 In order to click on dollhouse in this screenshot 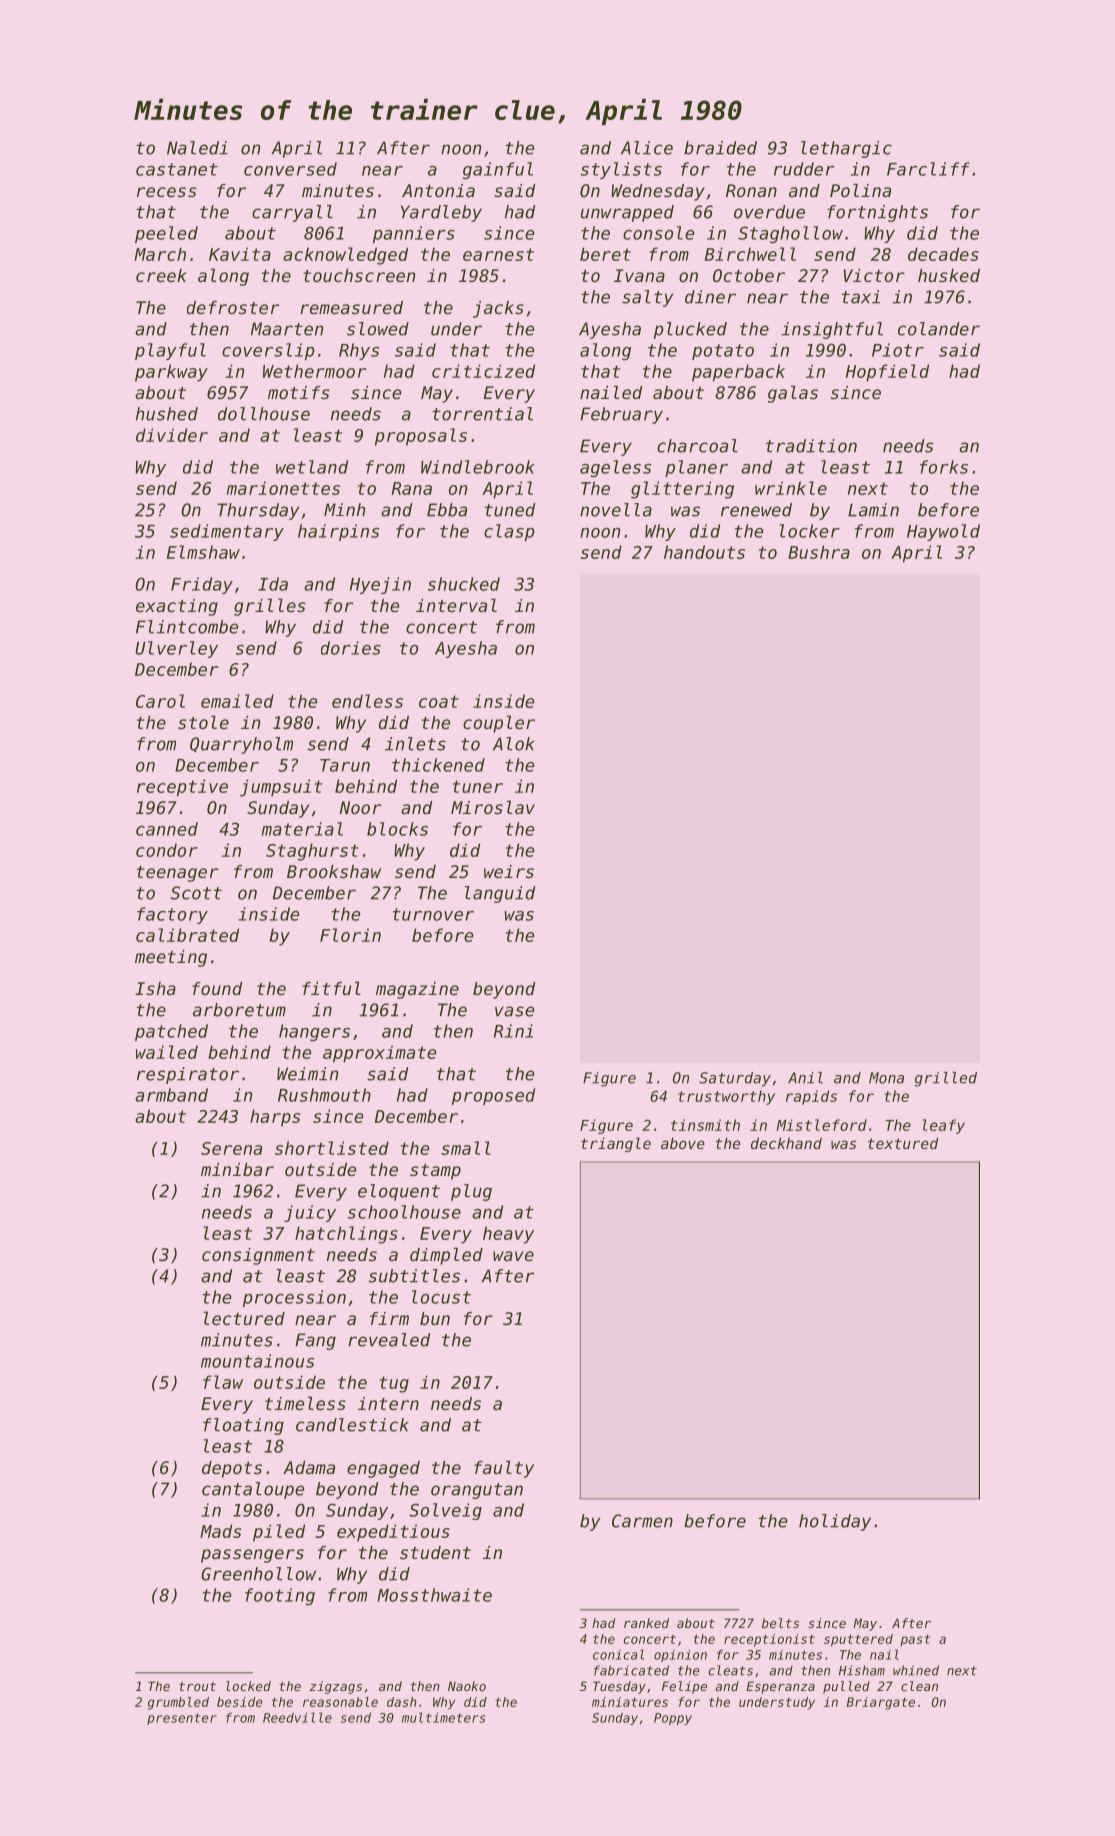, I will do `click(264, 414)`.
